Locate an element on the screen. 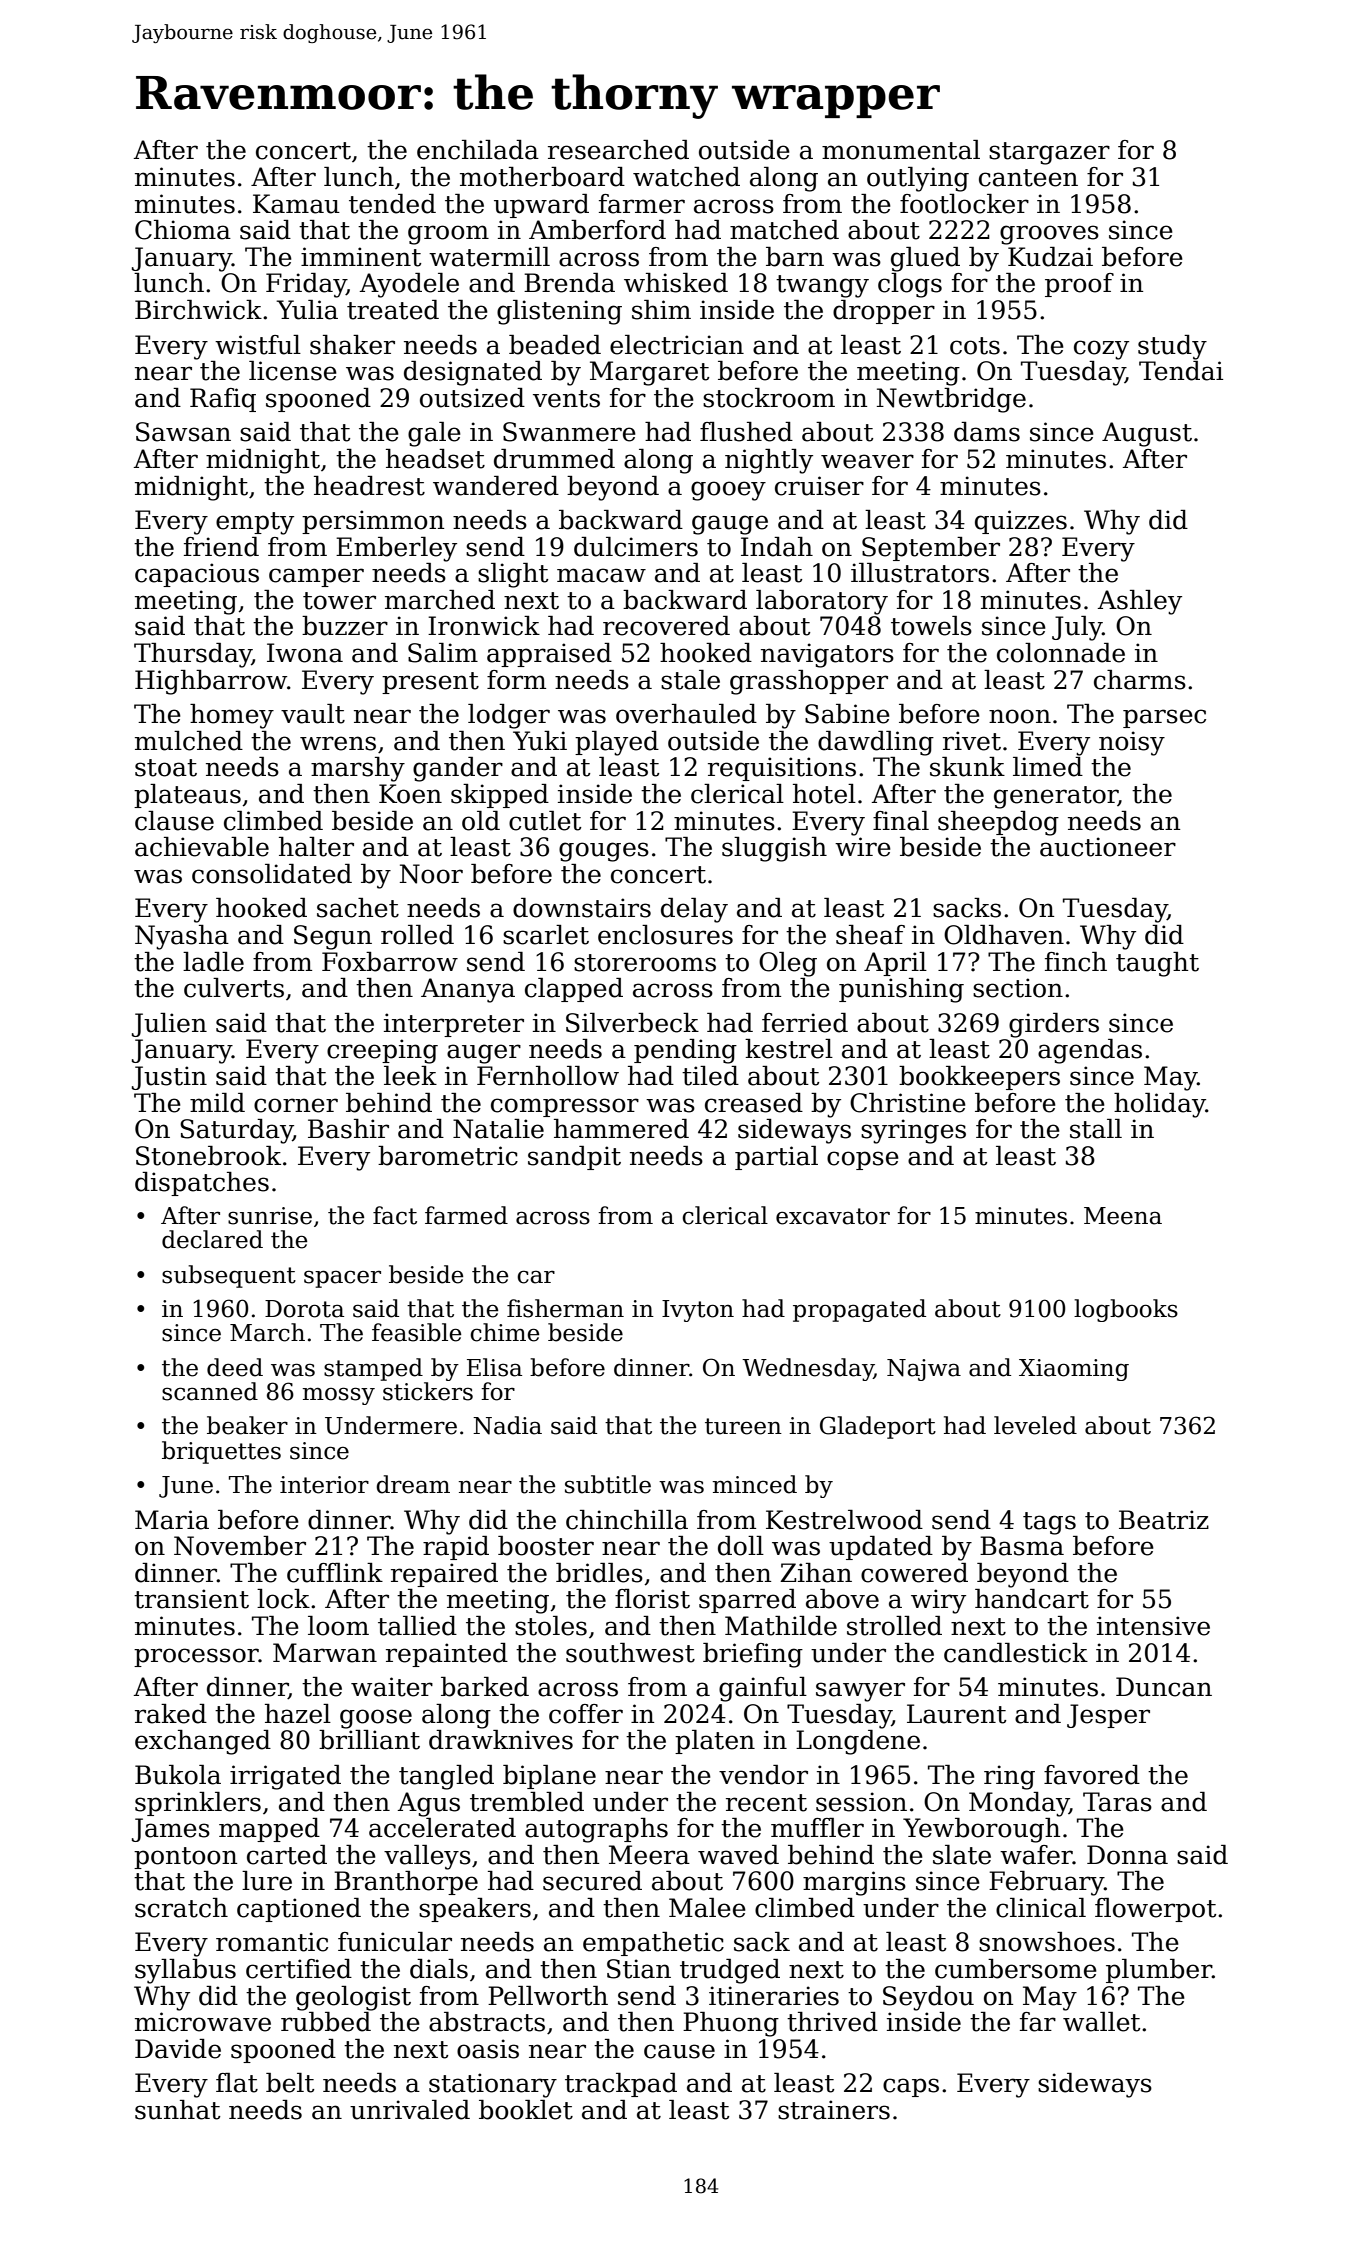  booklet is located at coordinates (526, 2110).
